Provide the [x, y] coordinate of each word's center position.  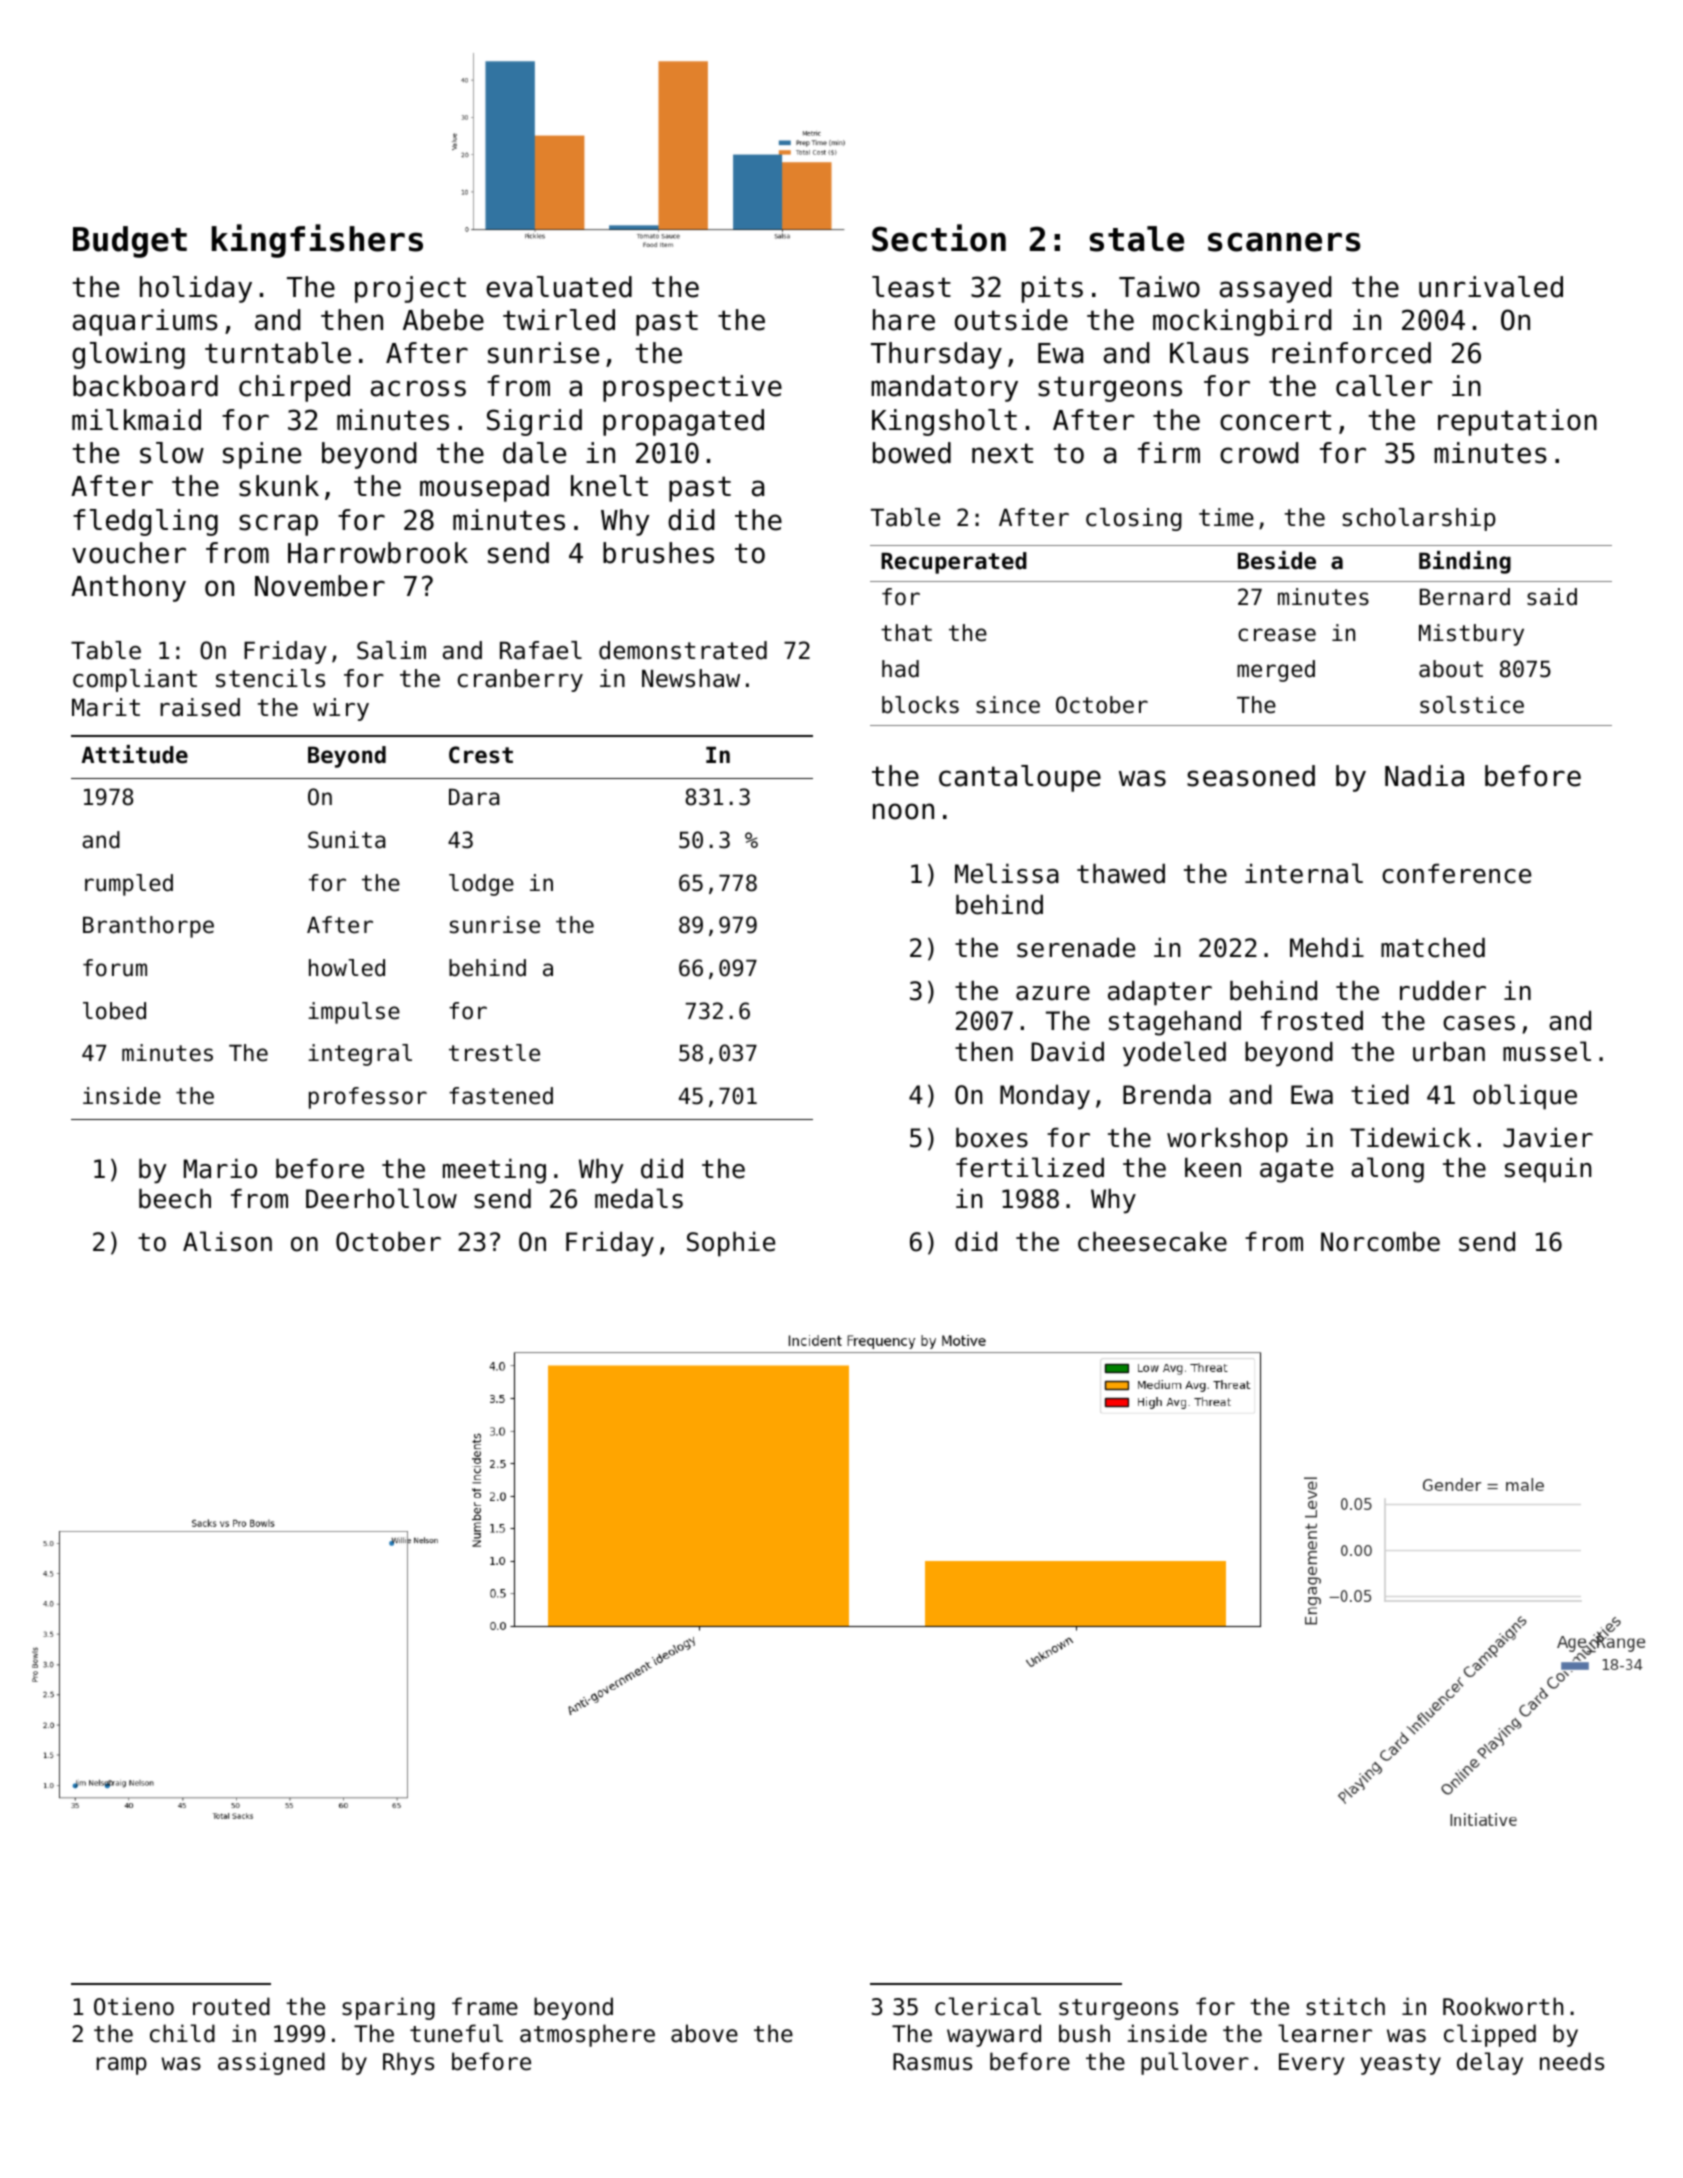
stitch [1345, 2006]
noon [903, 811]
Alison [227, 1241]
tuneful [456, 2033]
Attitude [134, 754]
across [418, 388]
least [911, 287]
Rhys [408, 2063]
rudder [1443, 991]
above [704, 2033]
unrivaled [1491, 287]
